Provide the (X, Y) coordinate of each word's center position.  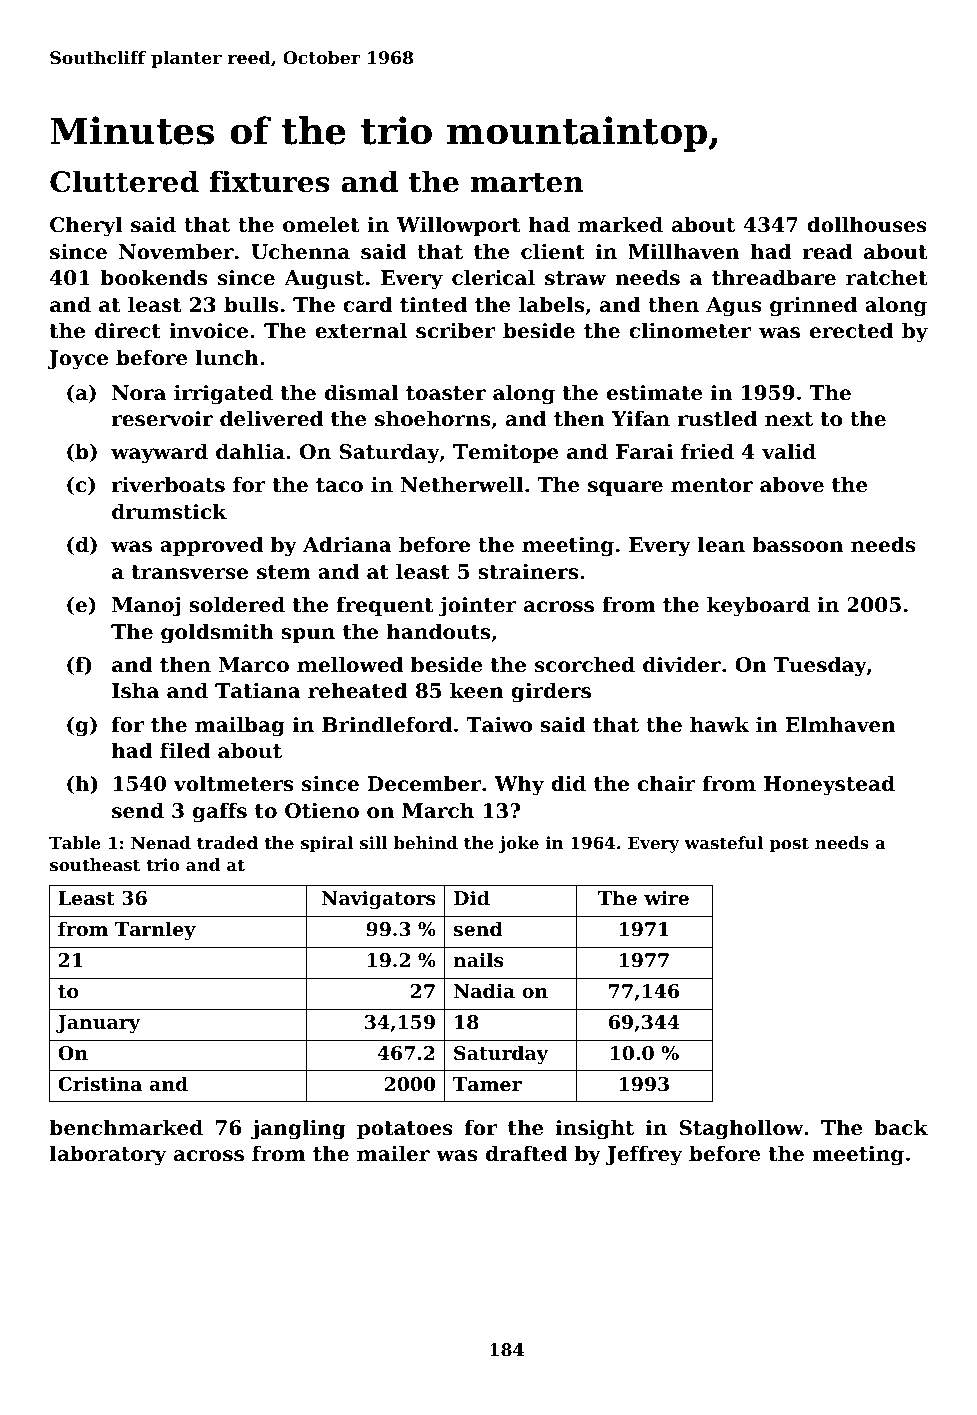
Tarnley (155, 930)
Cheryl (86, 226)
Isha (135, 690)
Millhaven (683, 251)
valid (789, 451)
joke (518, 844)
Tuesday (820, 666)
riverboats (168, 484)
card (368, 304)
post (789, 845)
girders (551, 692)
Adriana (347, 544)
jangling (298, 1129)
